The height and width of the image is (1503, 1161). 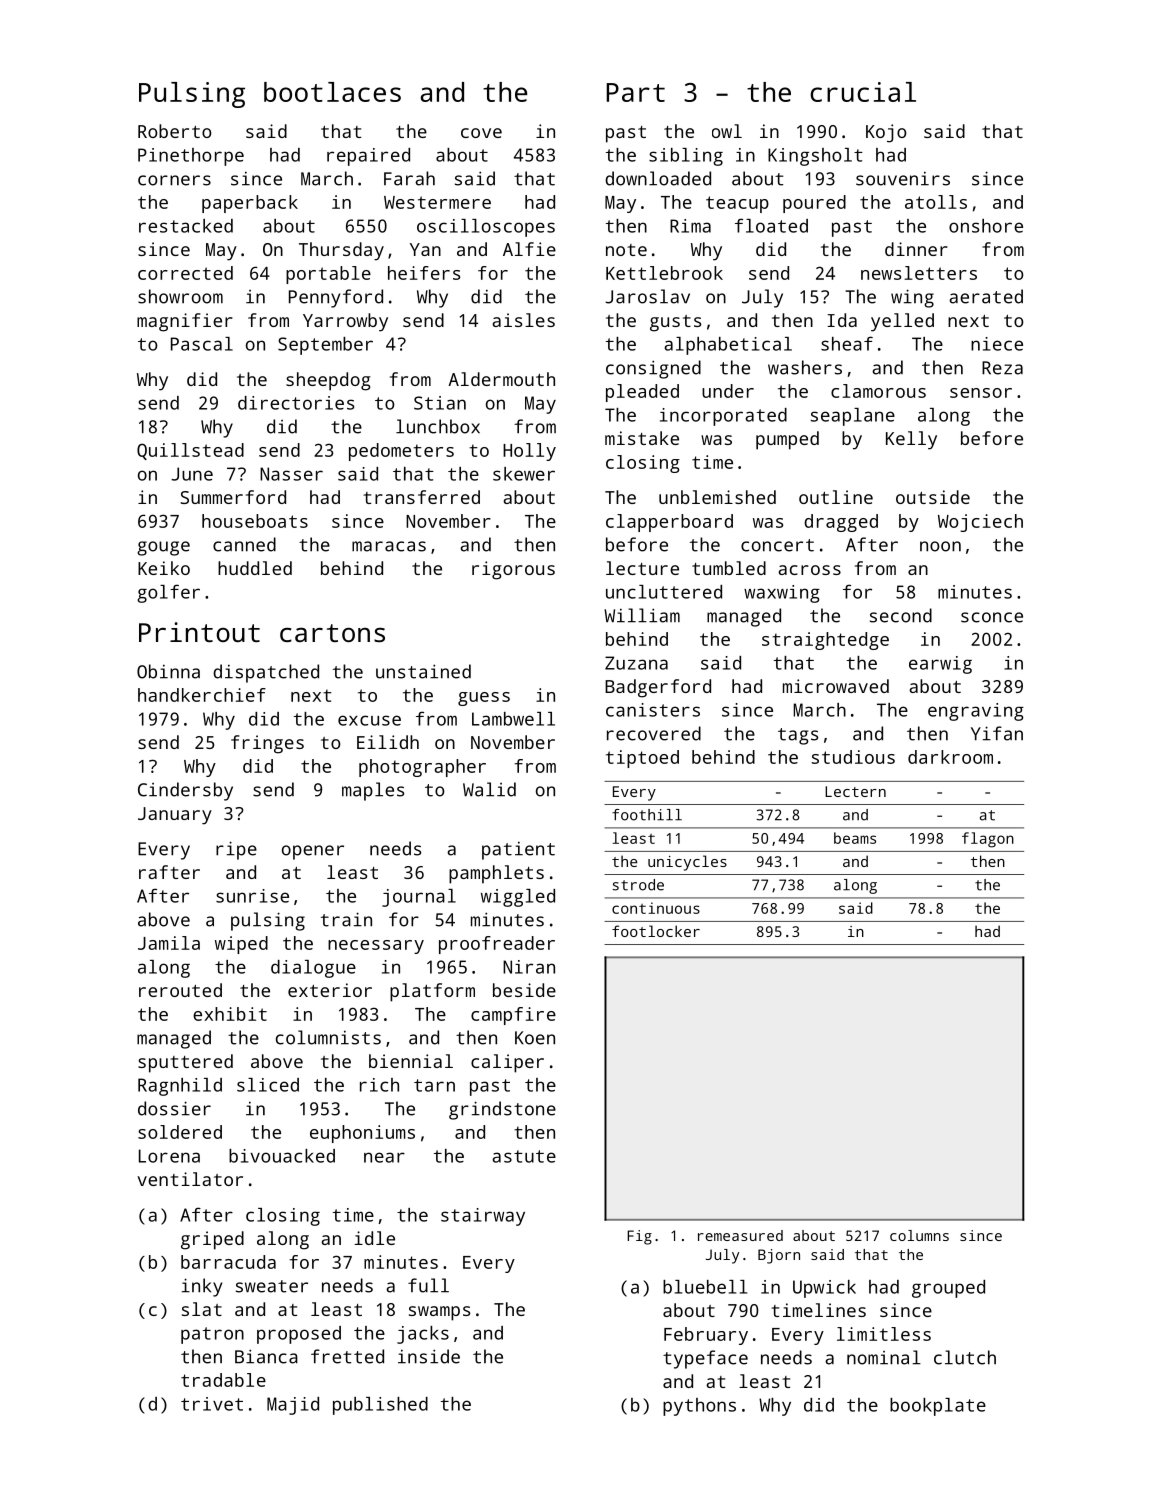 I want to click on dinner, so click(x=916, y=249).
